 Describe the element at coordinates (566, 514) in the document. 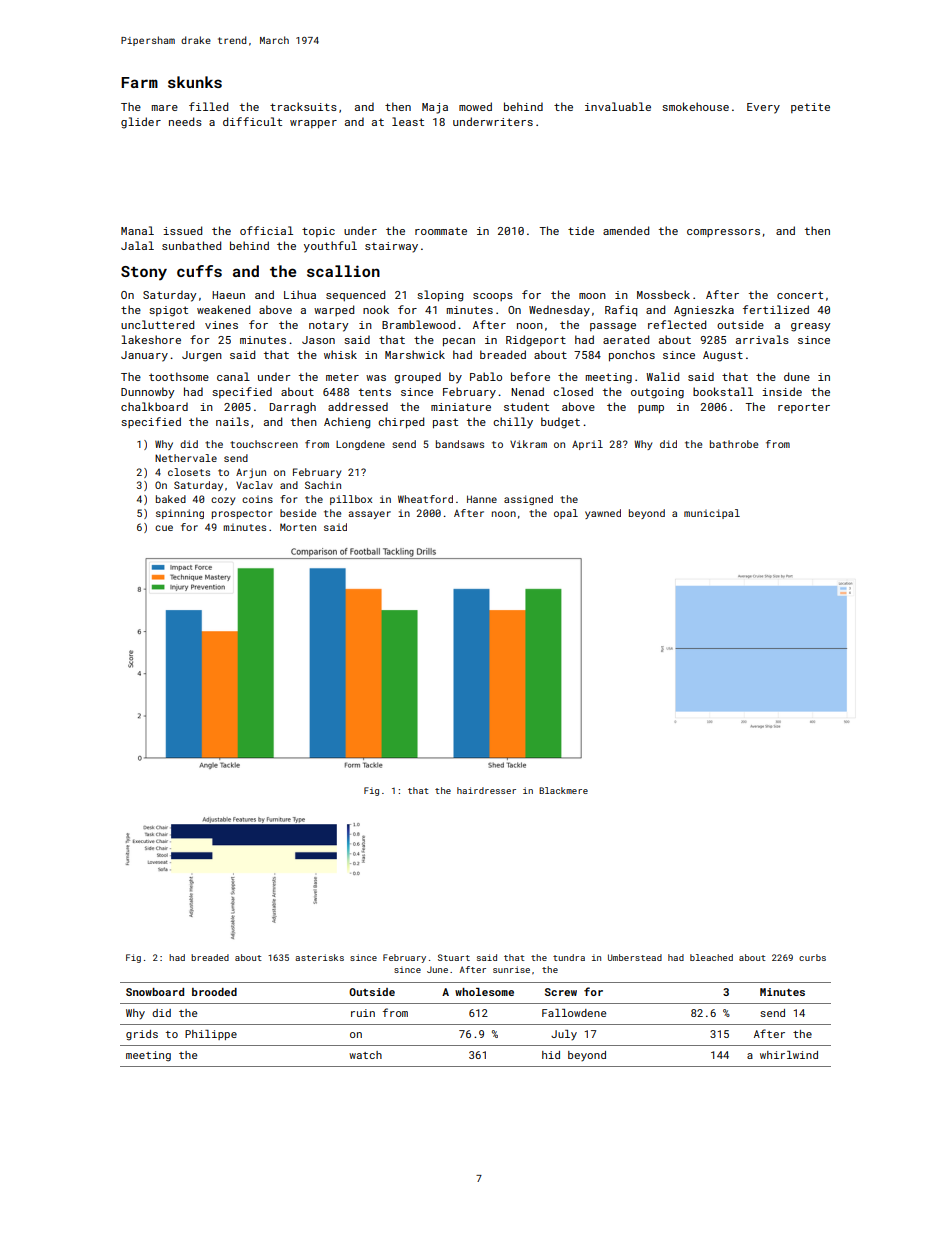

I see `opal` at that location.
